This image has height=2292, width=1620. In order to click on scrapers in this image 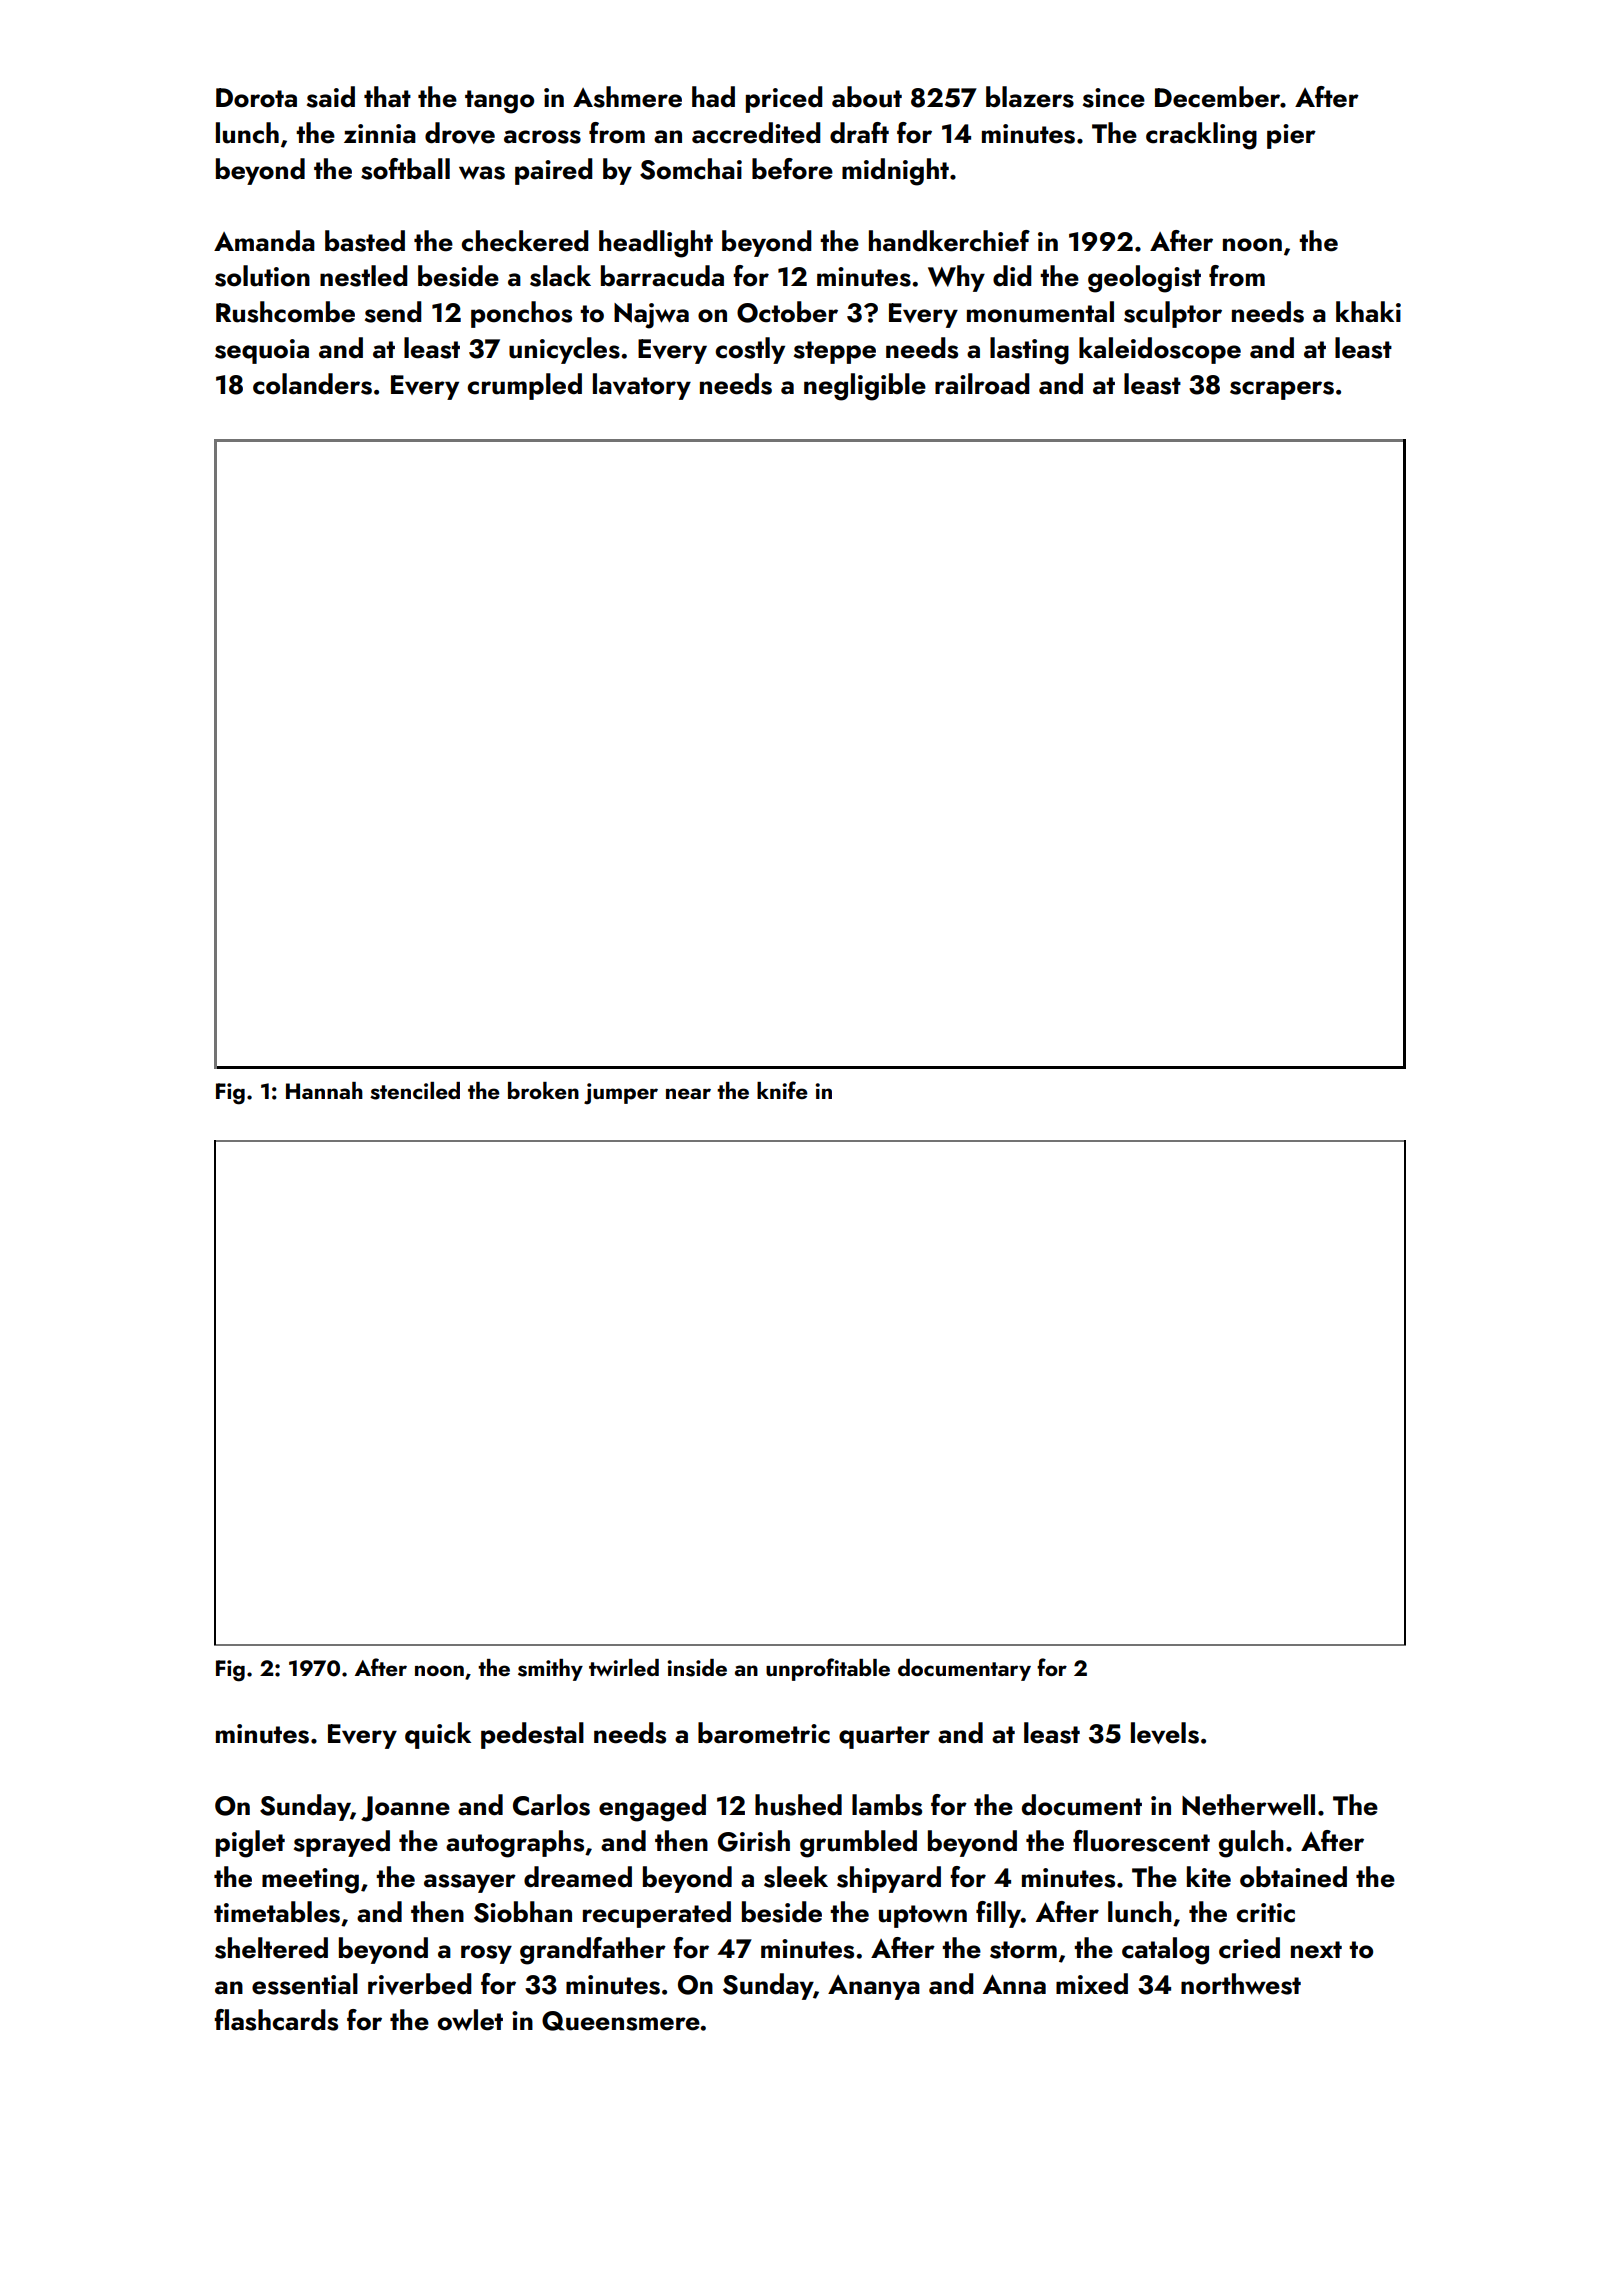, I will do `click(1282, 390)`.
